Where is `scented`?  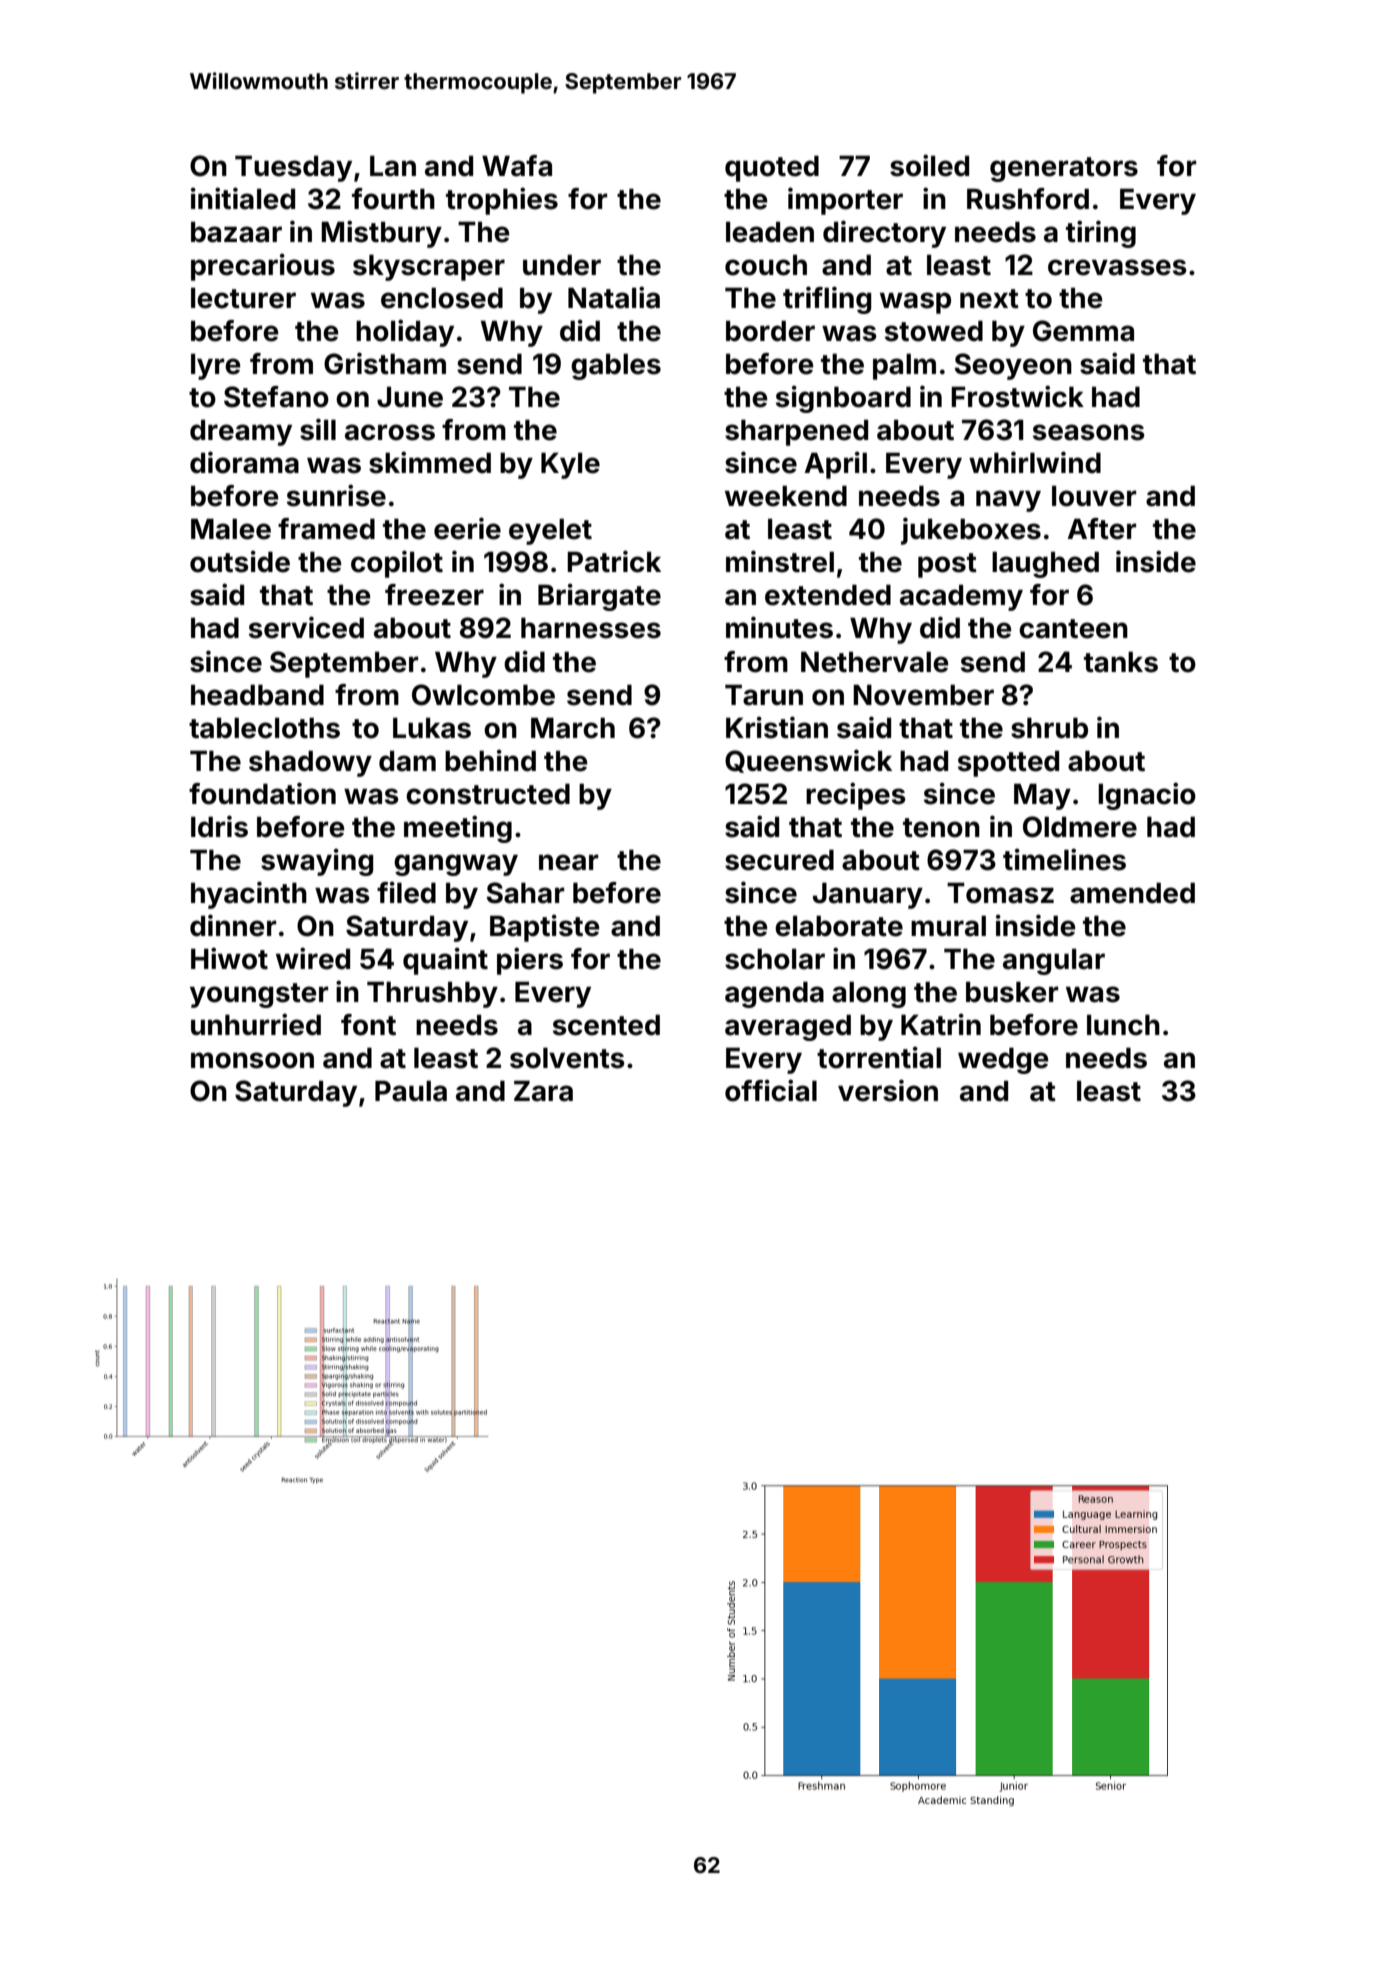 scented is located at coordinates (606, 1025).
